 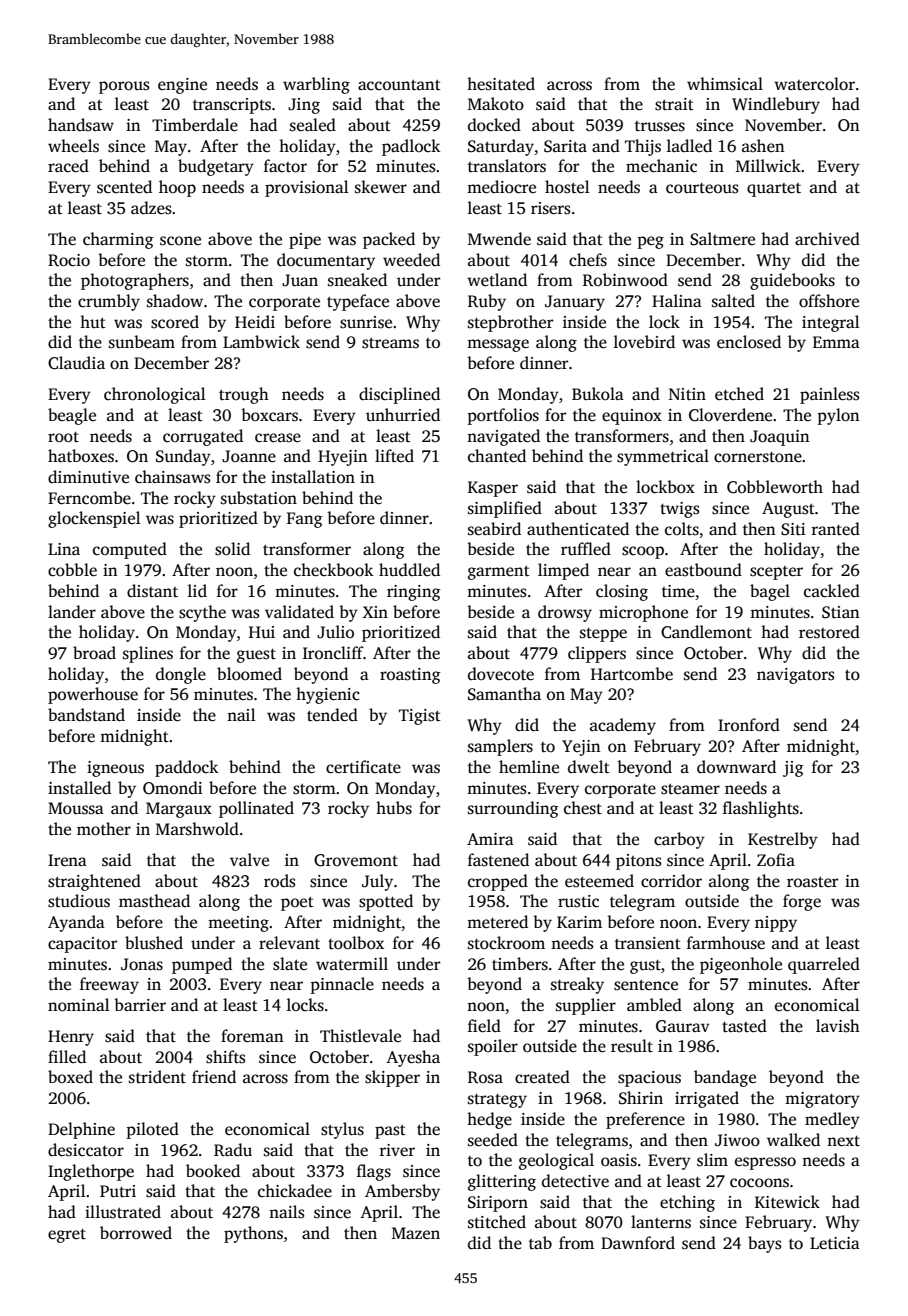 What do you see at coordinates (814, 84) in the image?
I see `watercolor` at bounding box center [814, 84].
